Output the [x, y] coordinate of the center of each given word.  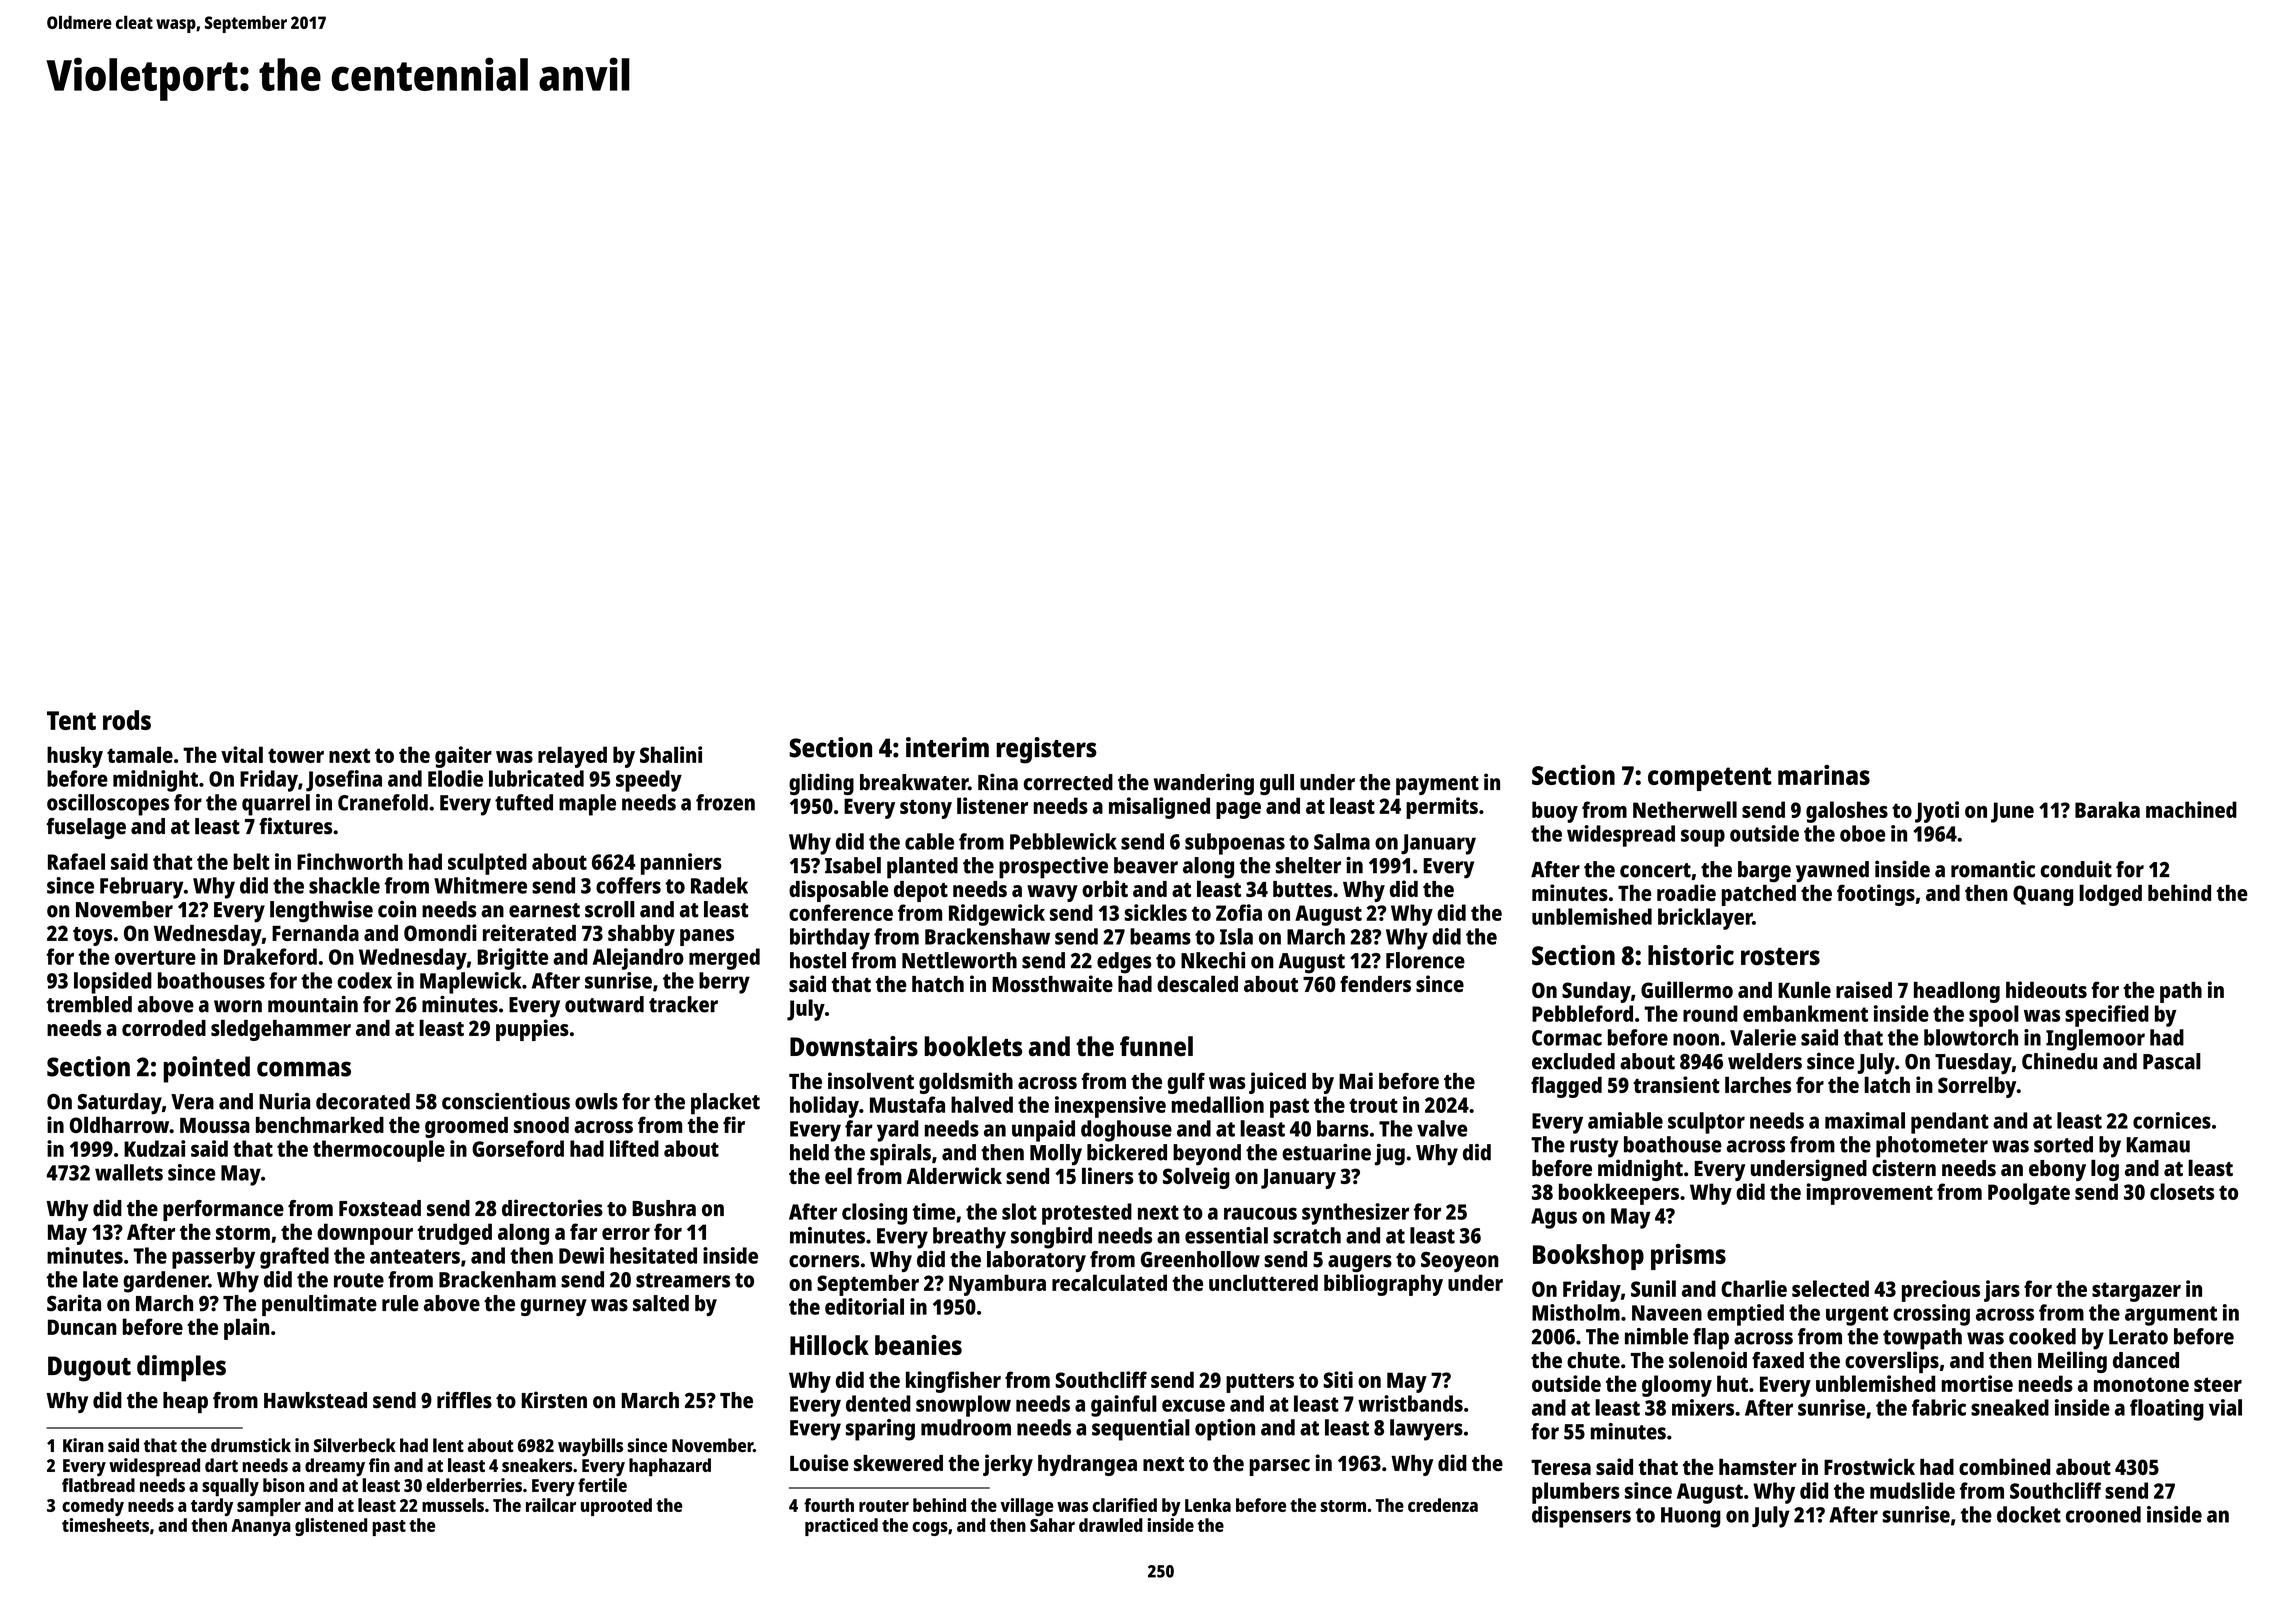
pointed [206, 1069]
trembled [89, 1004]
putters [1260, 1383]
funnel [1156, 1046]
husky [75, 757]
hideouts [2046, 989]
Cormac [1567, 1038]
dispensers [1581, 1517]
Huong [1691, 1517]
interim [947, 747]
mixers [1703, 1407]
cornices [2172, 1120]
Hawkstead [315, 1400]
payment [1437, 785]
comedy [93, 1507]
